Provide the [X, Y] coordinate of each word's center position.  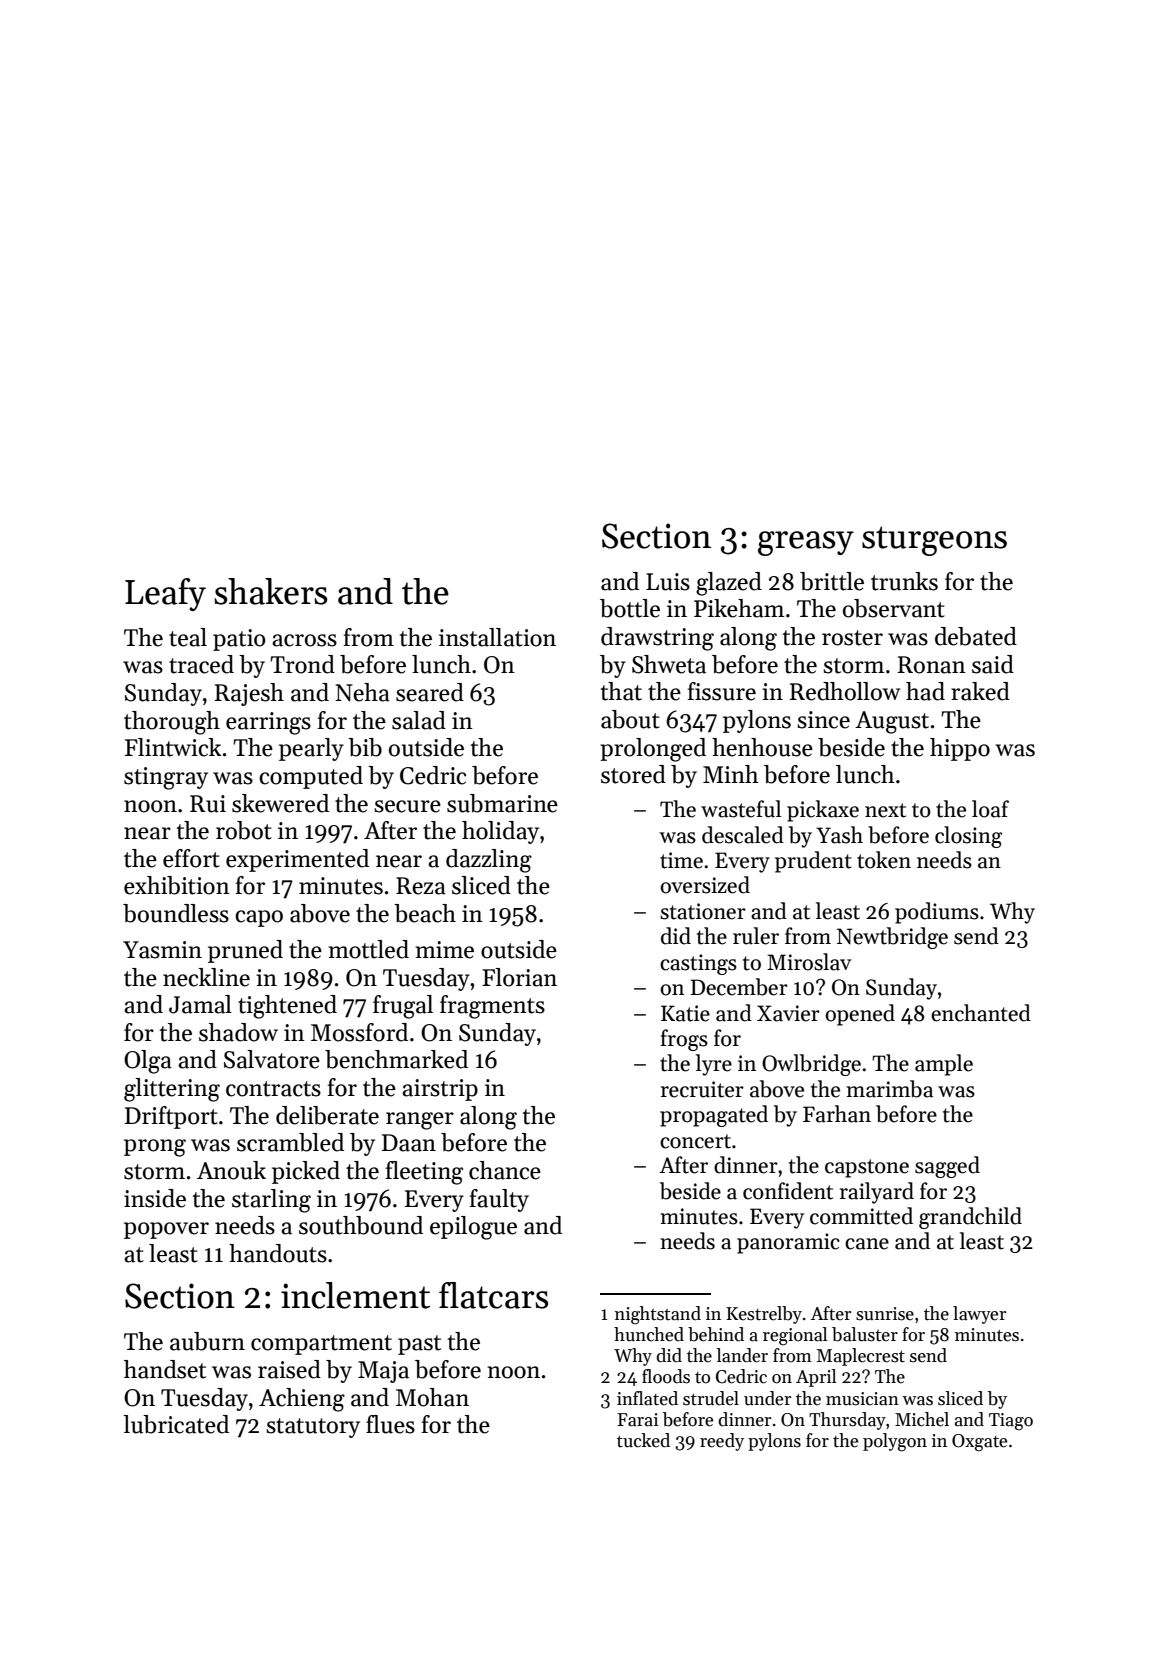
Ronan [932, 665]
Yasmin [162, 950]
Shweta [669, 664]
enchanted [981, 1013]
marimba [889, 1089]
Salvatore [272, 1059]
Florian [519, 977]
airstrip [440, 1090]
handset [165, 1369]
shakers [271, 591]
